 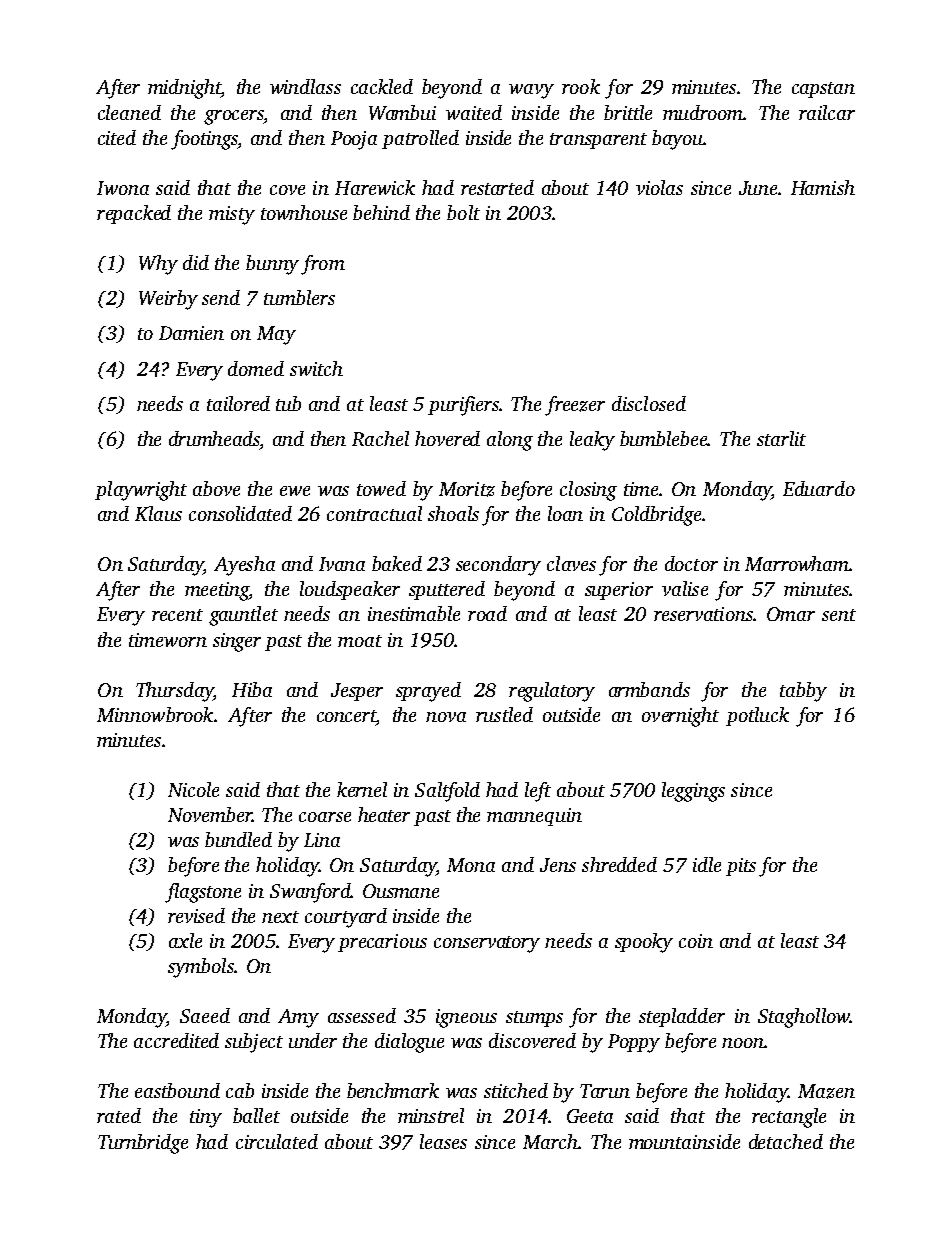 What do you see at coordinates (628, 112) in the document?
I see `brittle` at bounding box center [628, 112].
